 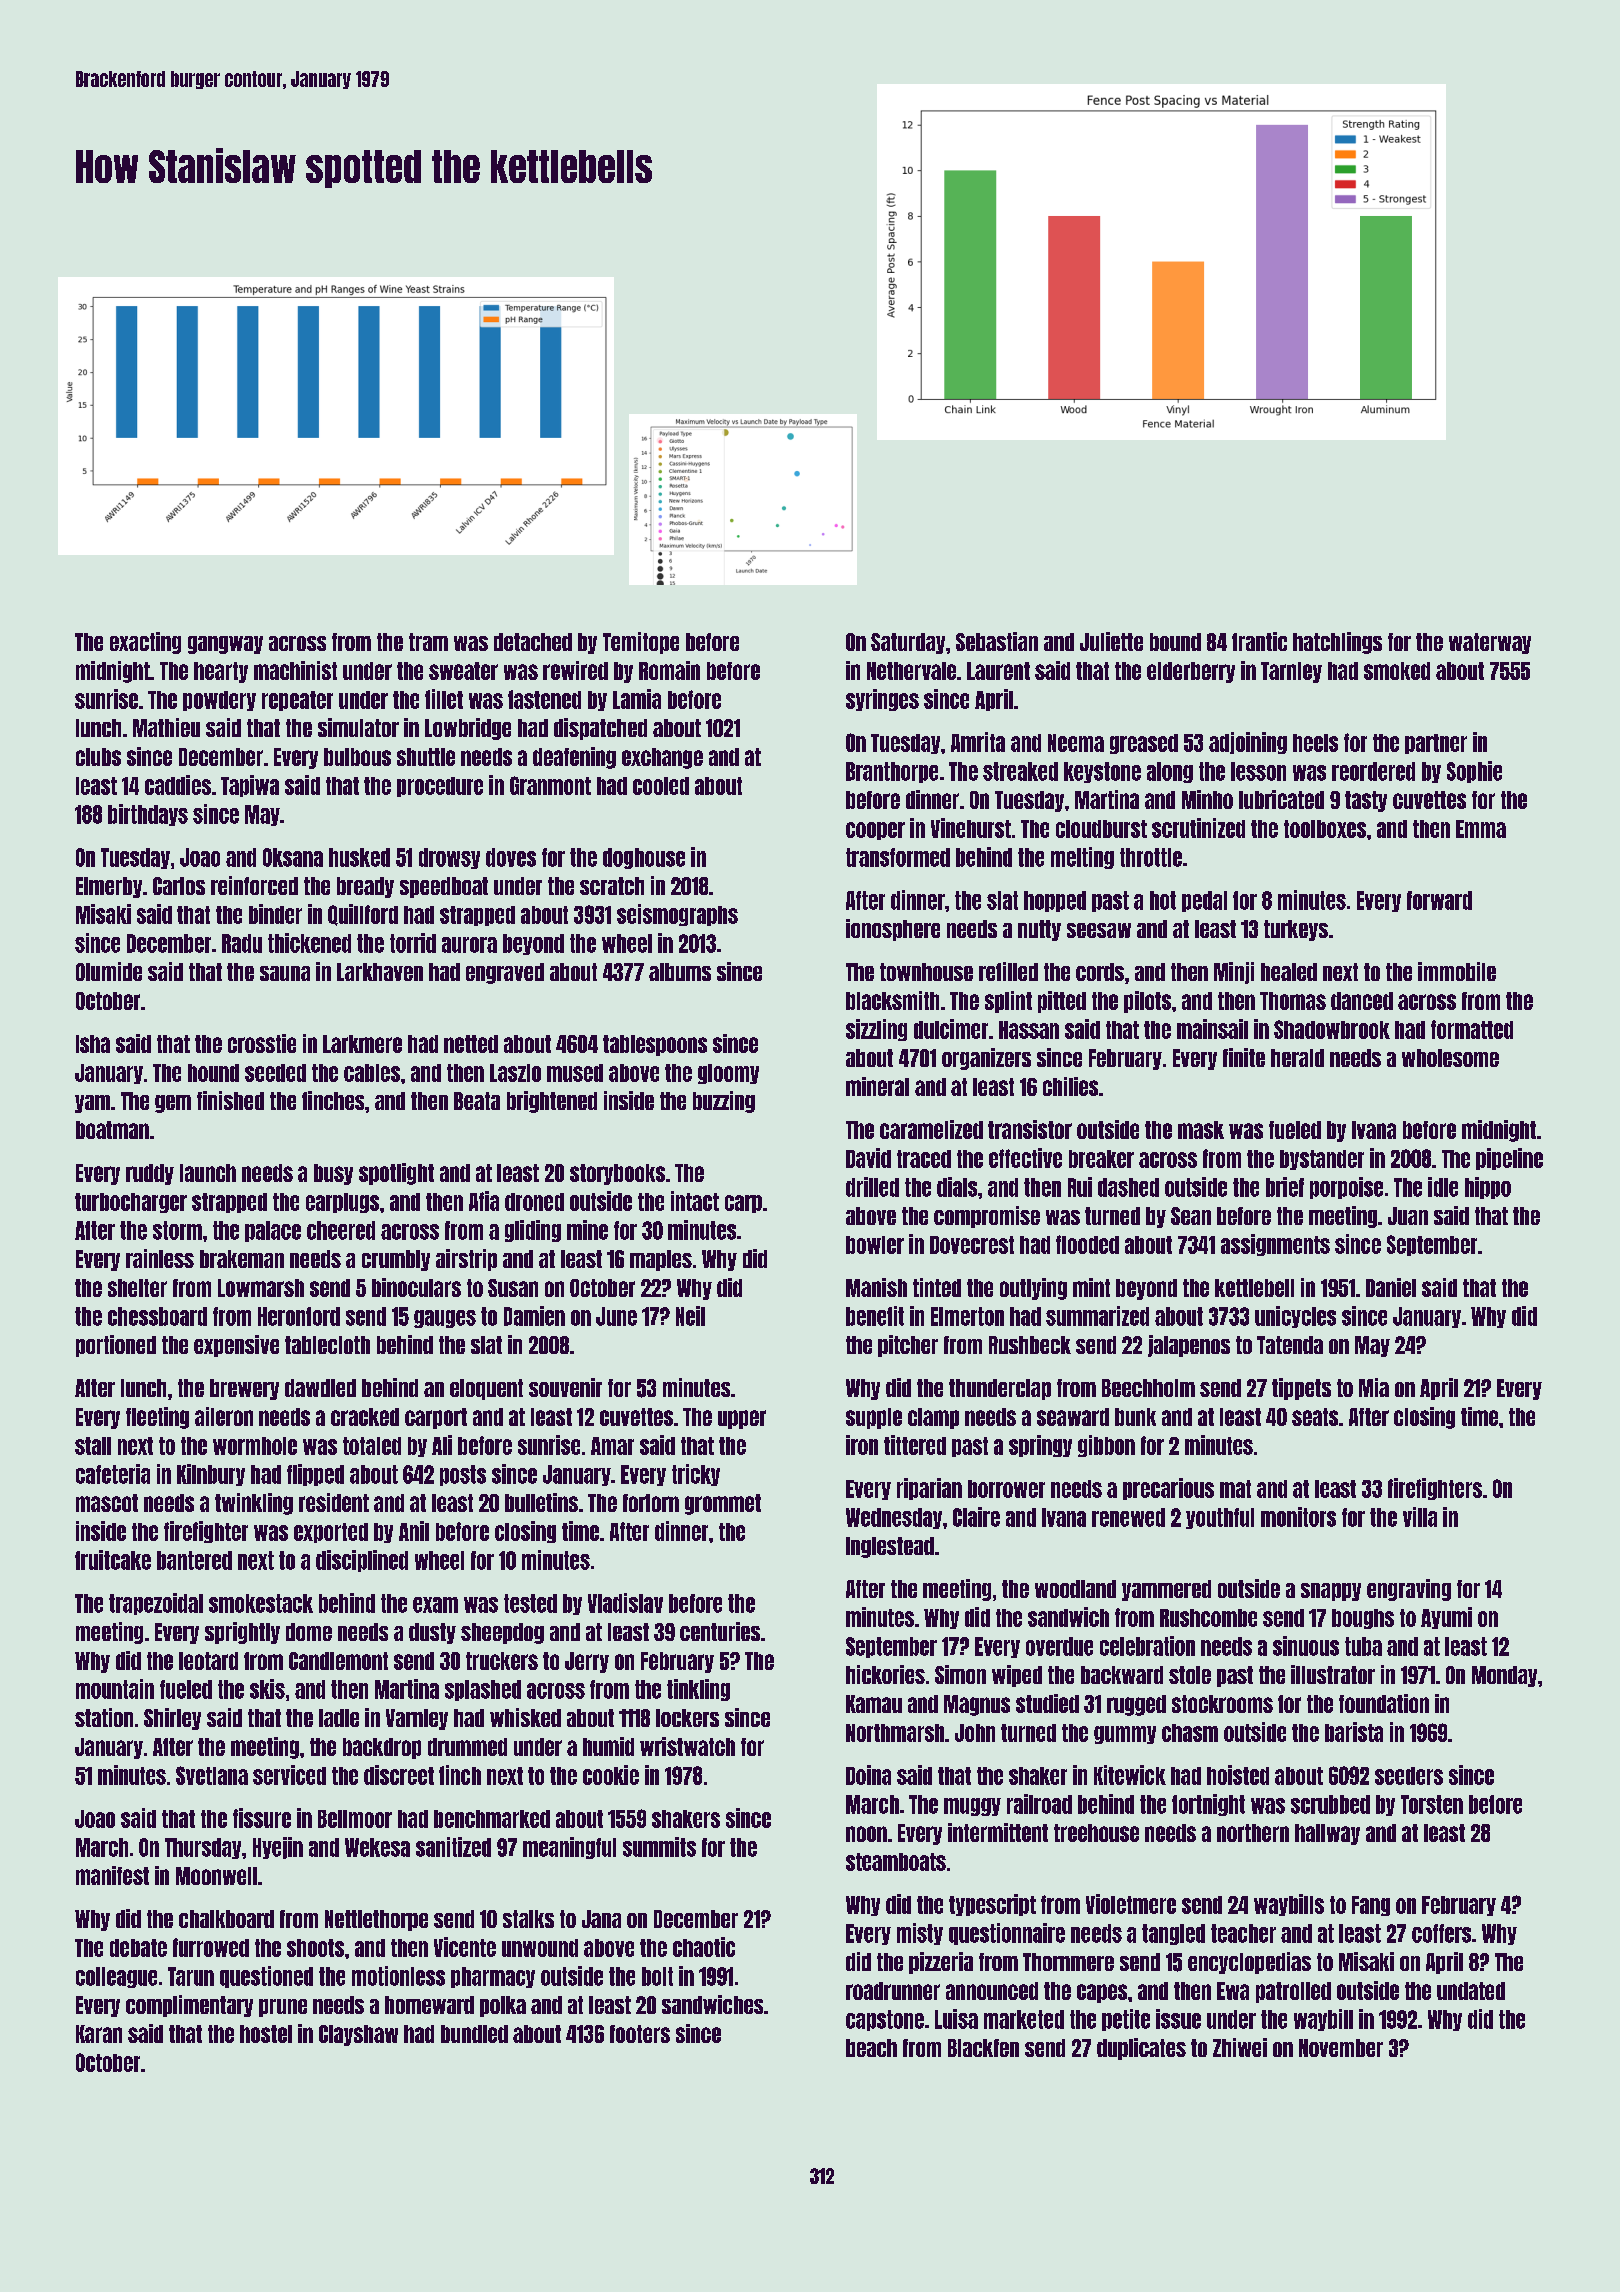 I want to click on Clayshaw, so click(x=358, y=2035).
